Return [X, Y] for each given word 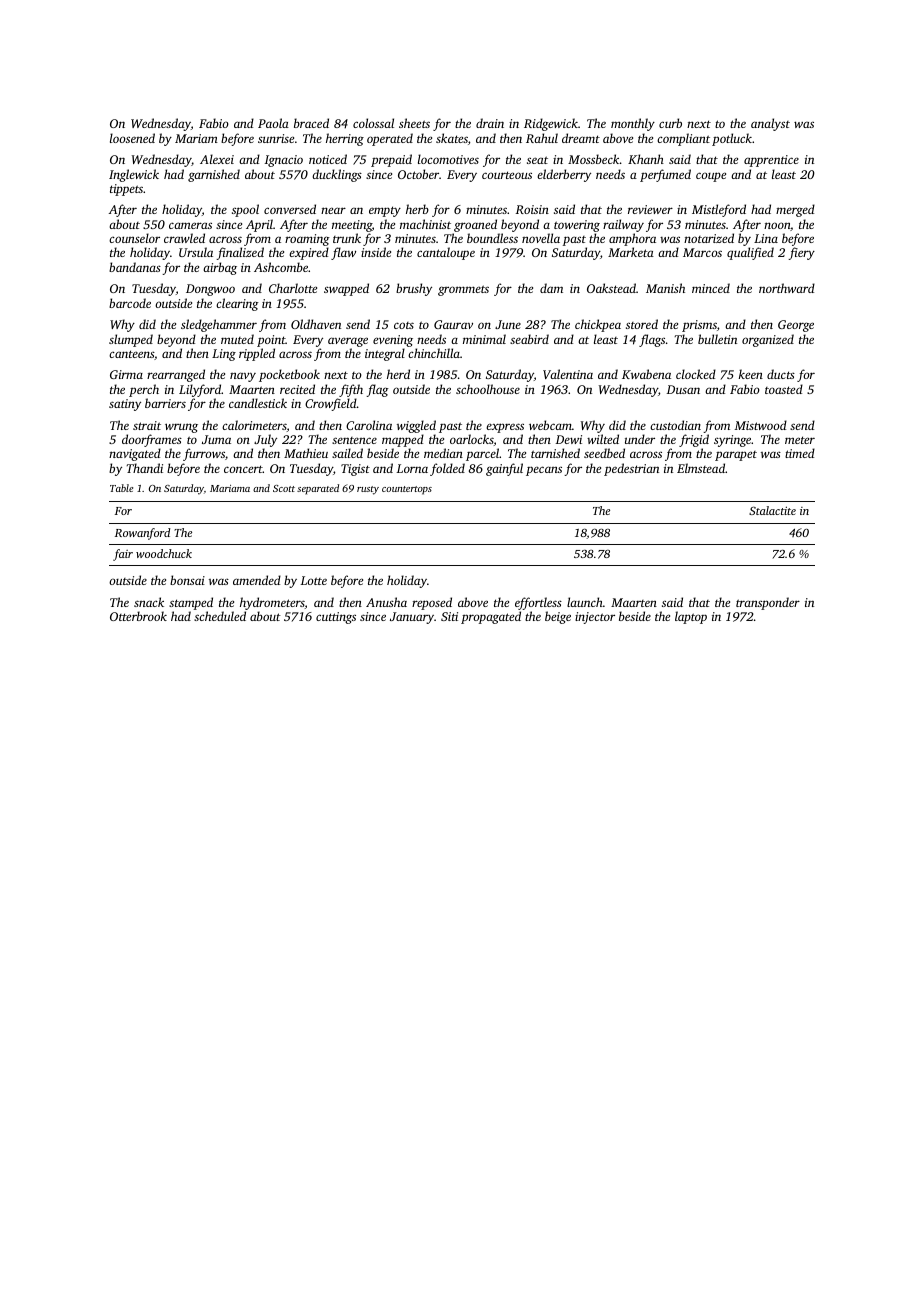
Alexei [217, 159]
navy [243, 377]
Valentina [568, 374]
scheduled [220, 616]
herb [417, 209]
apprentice [771, 161]
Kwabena [646, 374]
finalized [240, 254]
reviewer [650, 209]
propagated [491, 617]
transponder [768, 603]
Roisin [532, 209]
